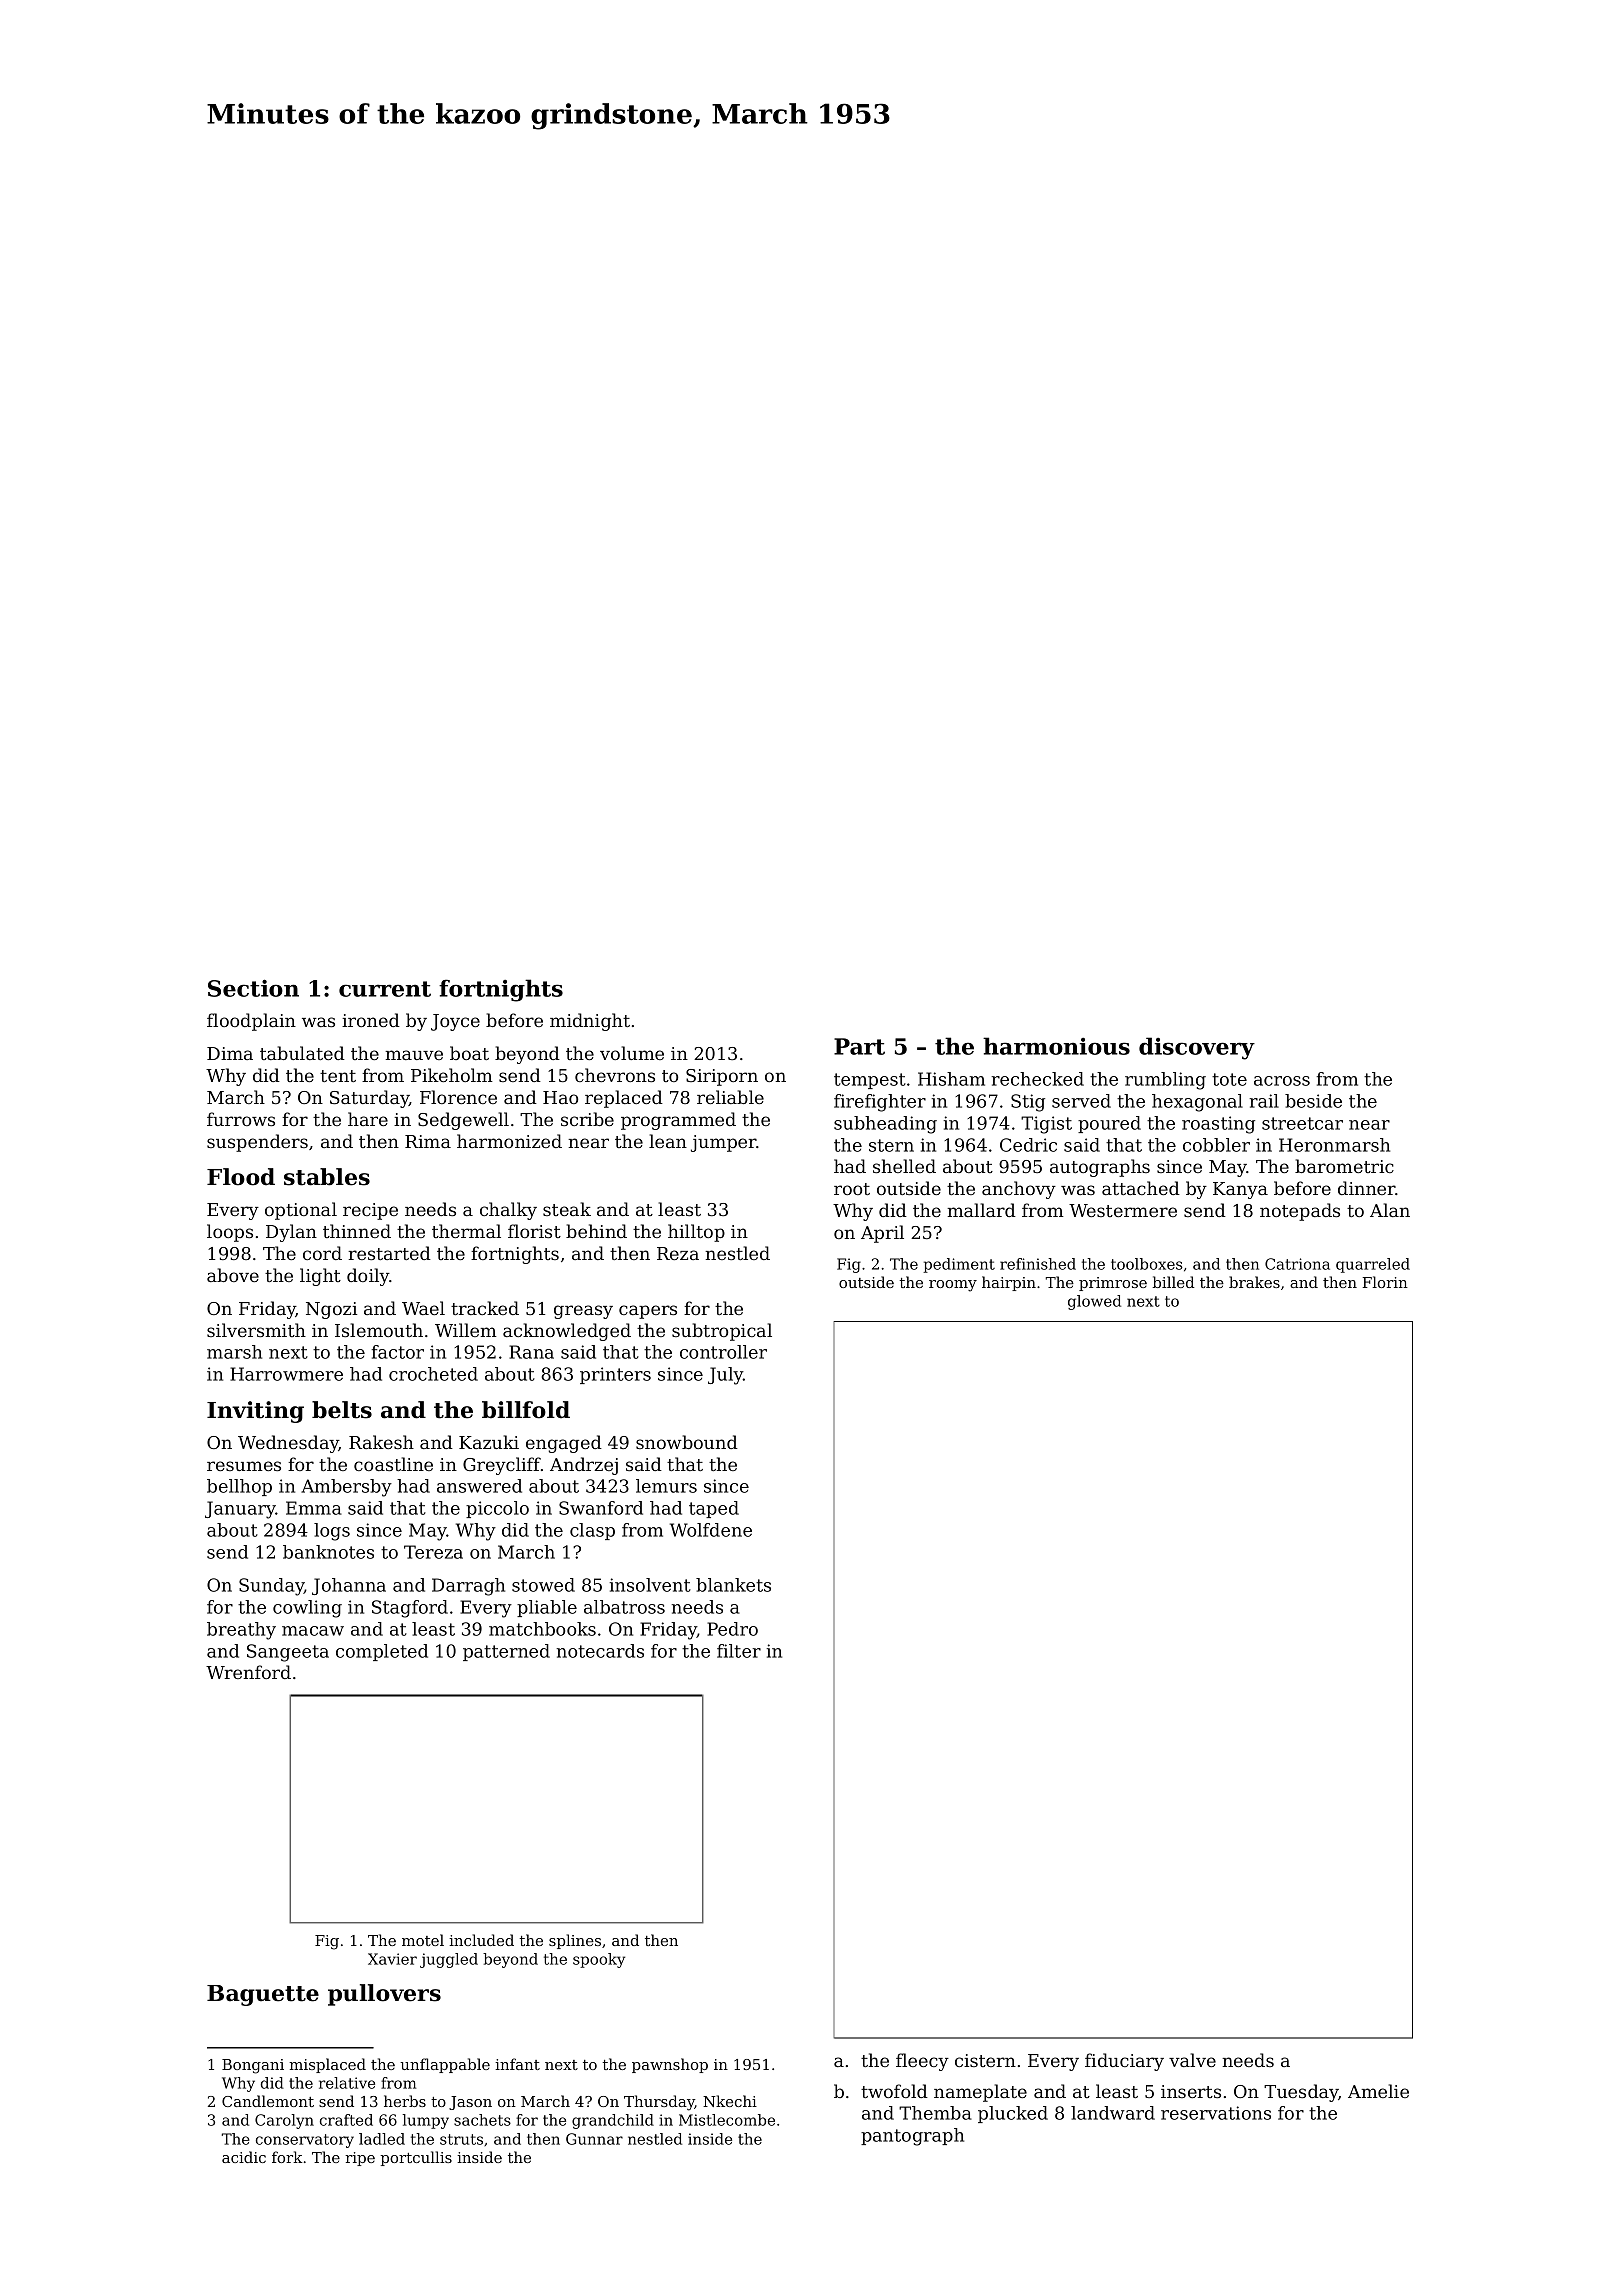  I want to click on ladled, so click(382, 2139).
